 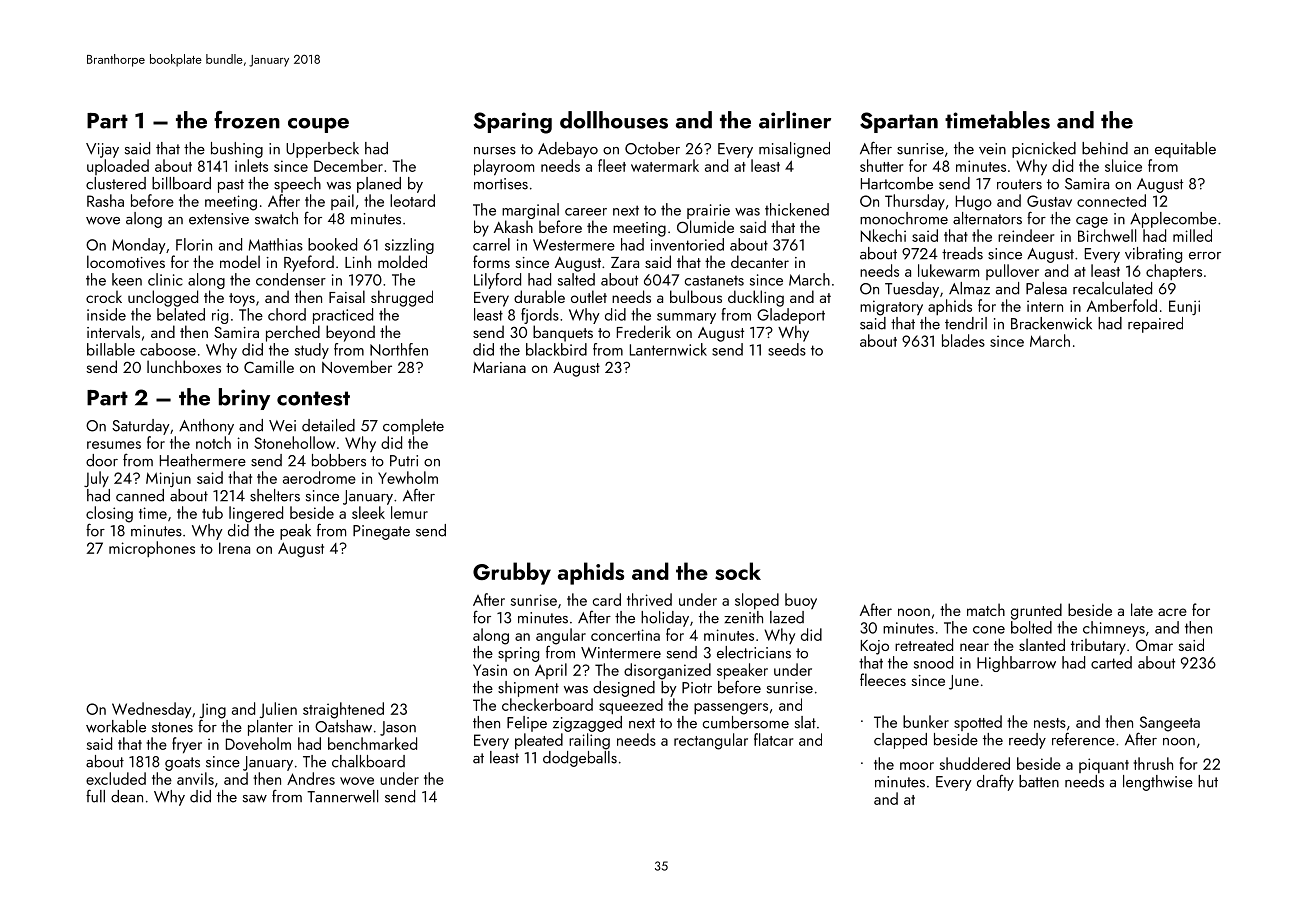 What do you see at coordinates (116, 778) in the screenshot?
I see `excluded` at bounding box center [116, 778].
